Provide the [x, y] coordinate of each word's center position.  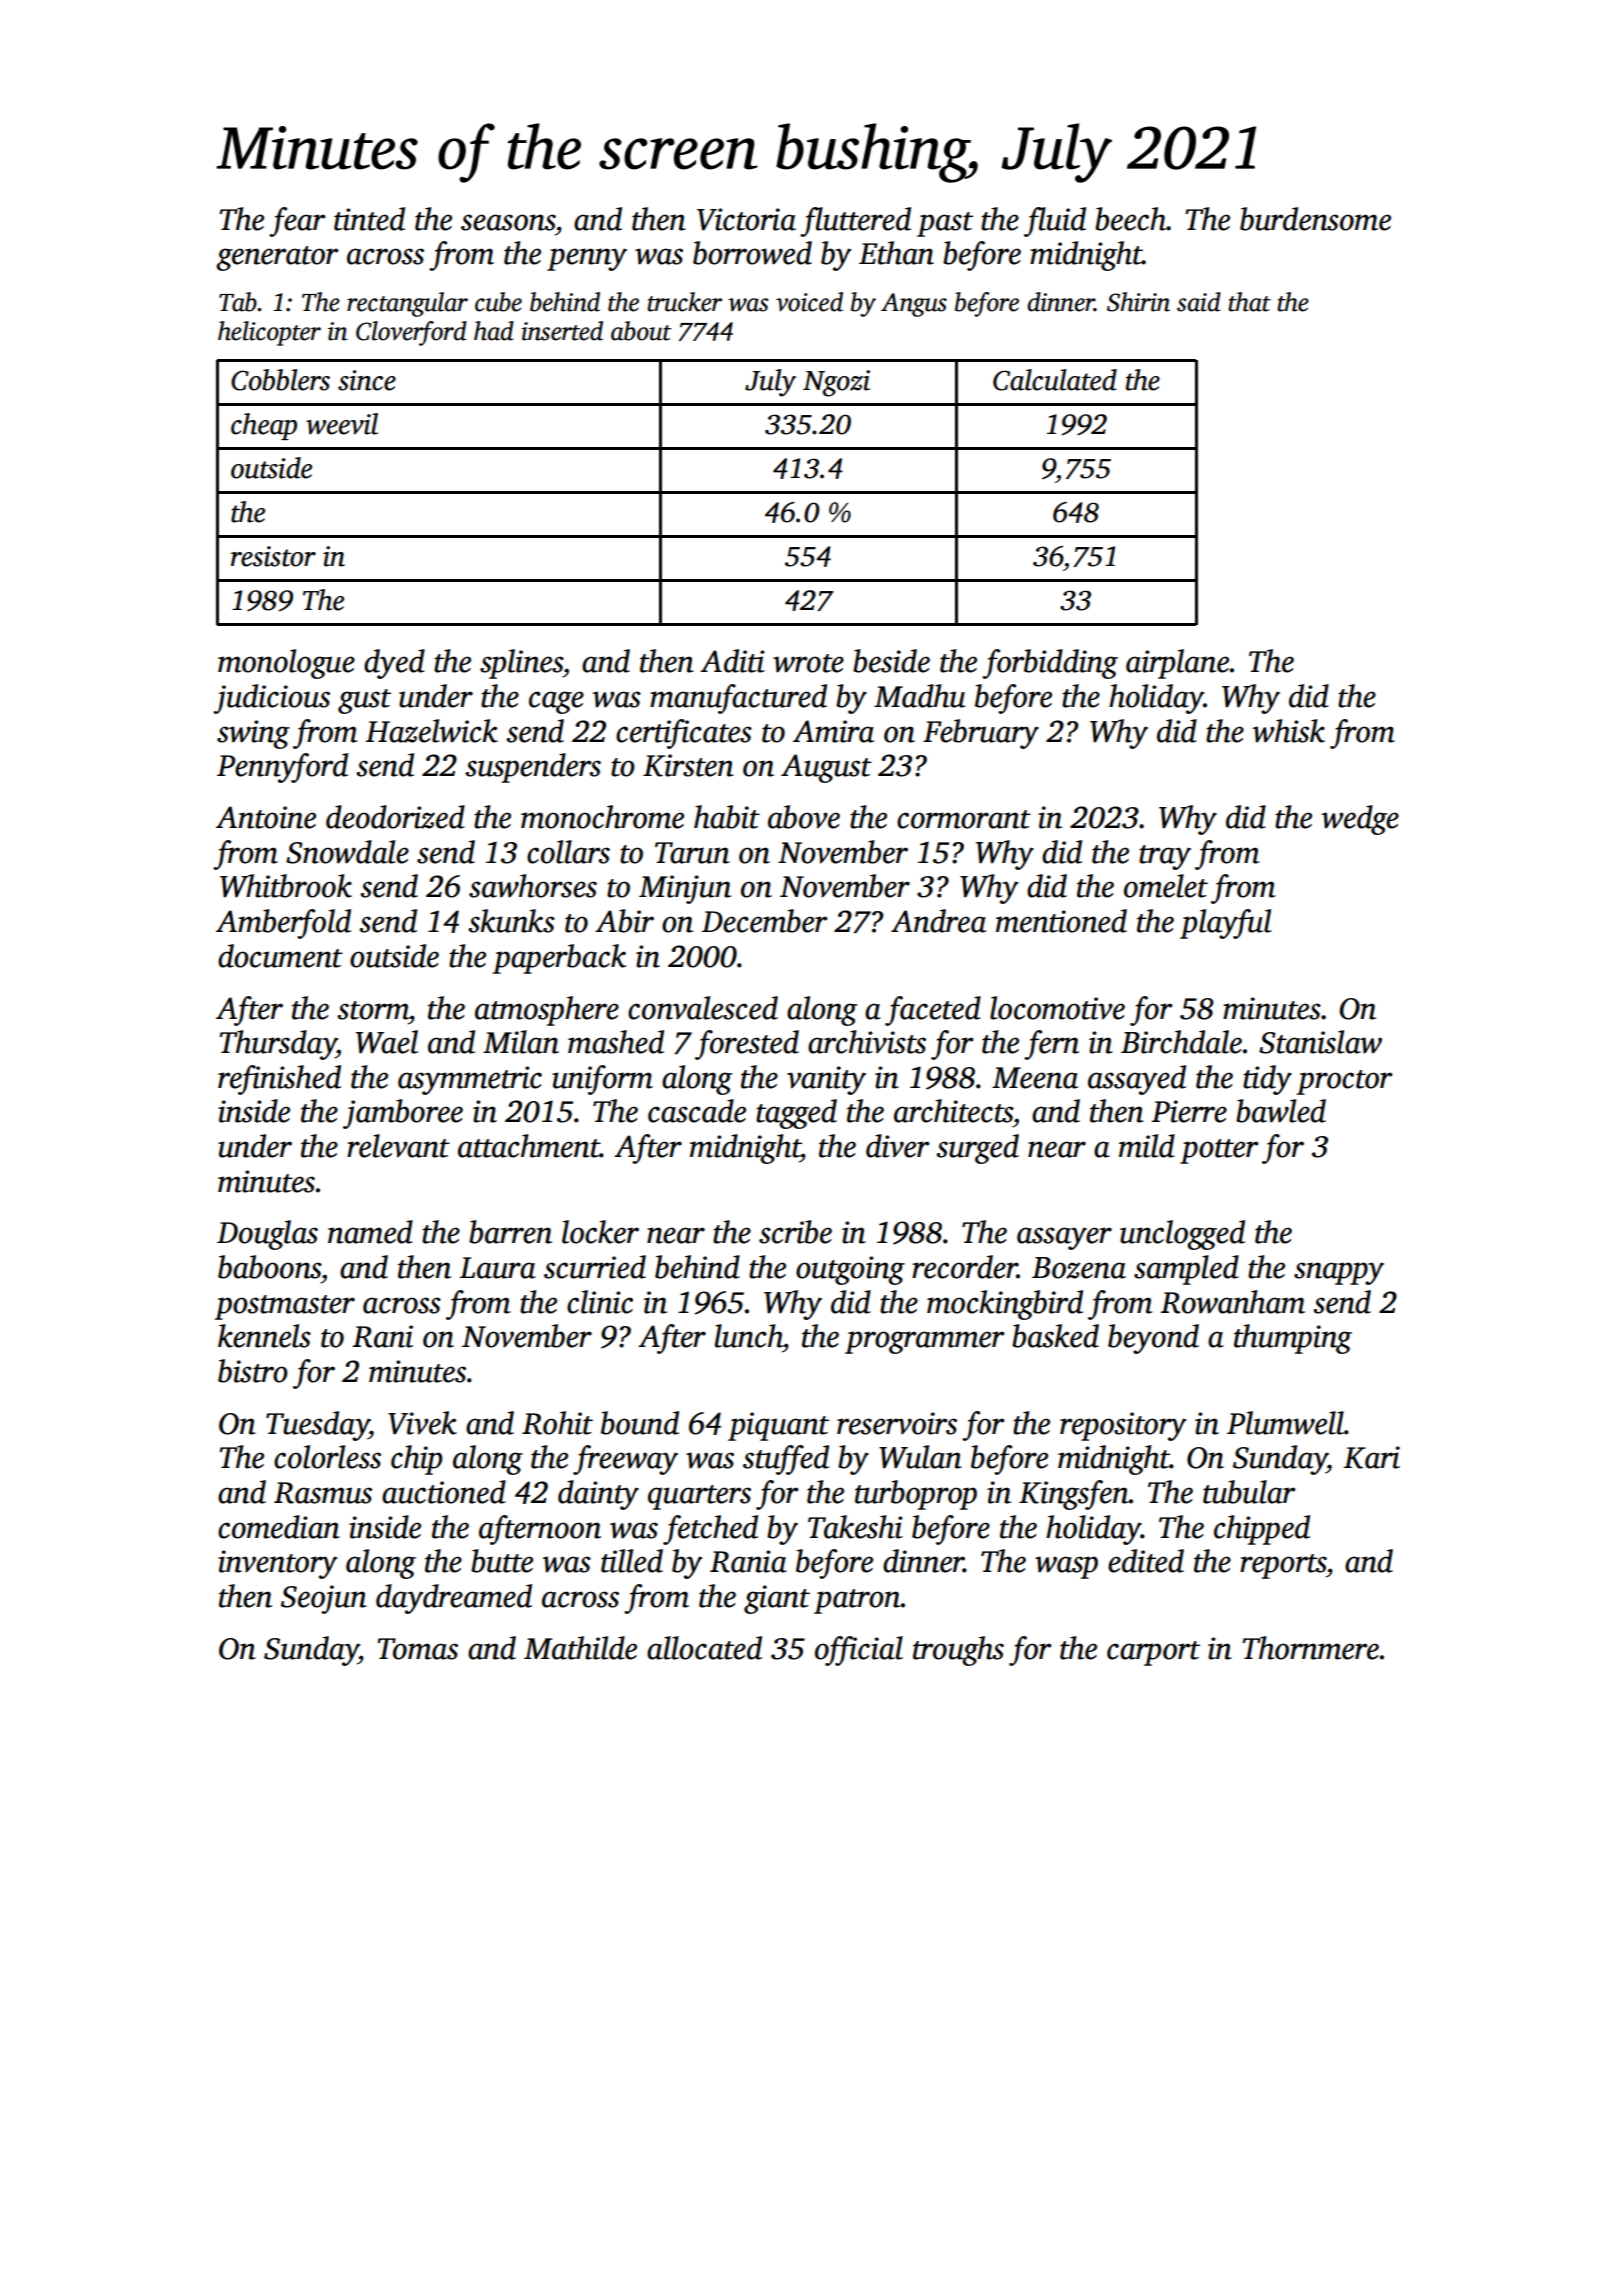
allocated [704, 1648]
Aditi [732, 661]
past [945, 224]
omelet [1166, 886]
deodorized [395, 817]
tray [1165, 857]
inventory [277, 1564]
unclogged [1182, 1235]
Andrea [938, 921]
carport [1153, 1653]
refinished [279, 1080]
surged [977, 1149]
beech [1130, 219]
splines [521, 664]
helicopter [269, 333]
